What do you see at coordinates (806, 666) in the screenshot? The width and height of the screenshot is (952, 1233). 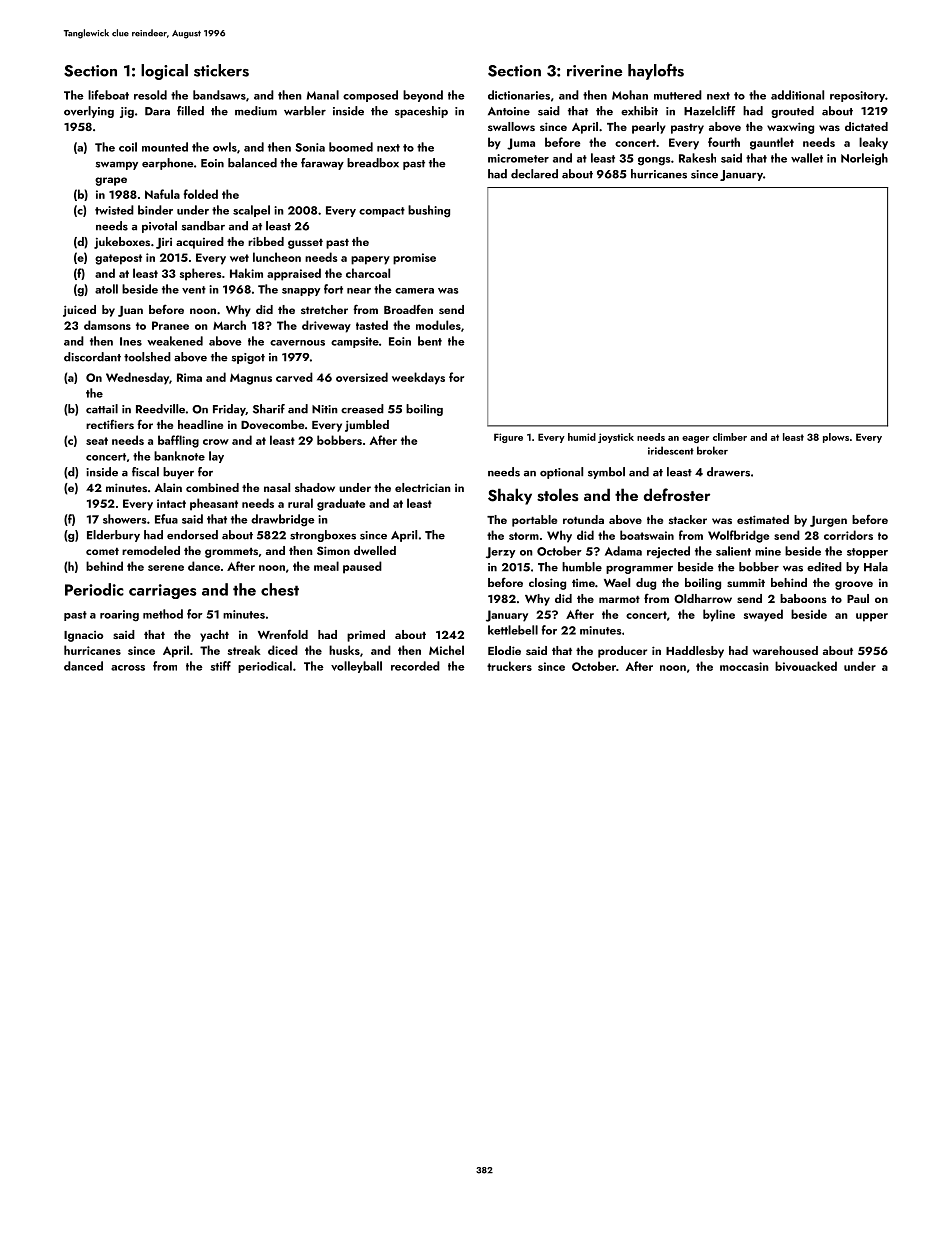 I see `bivouacked` at bounding box center [806, 666].
